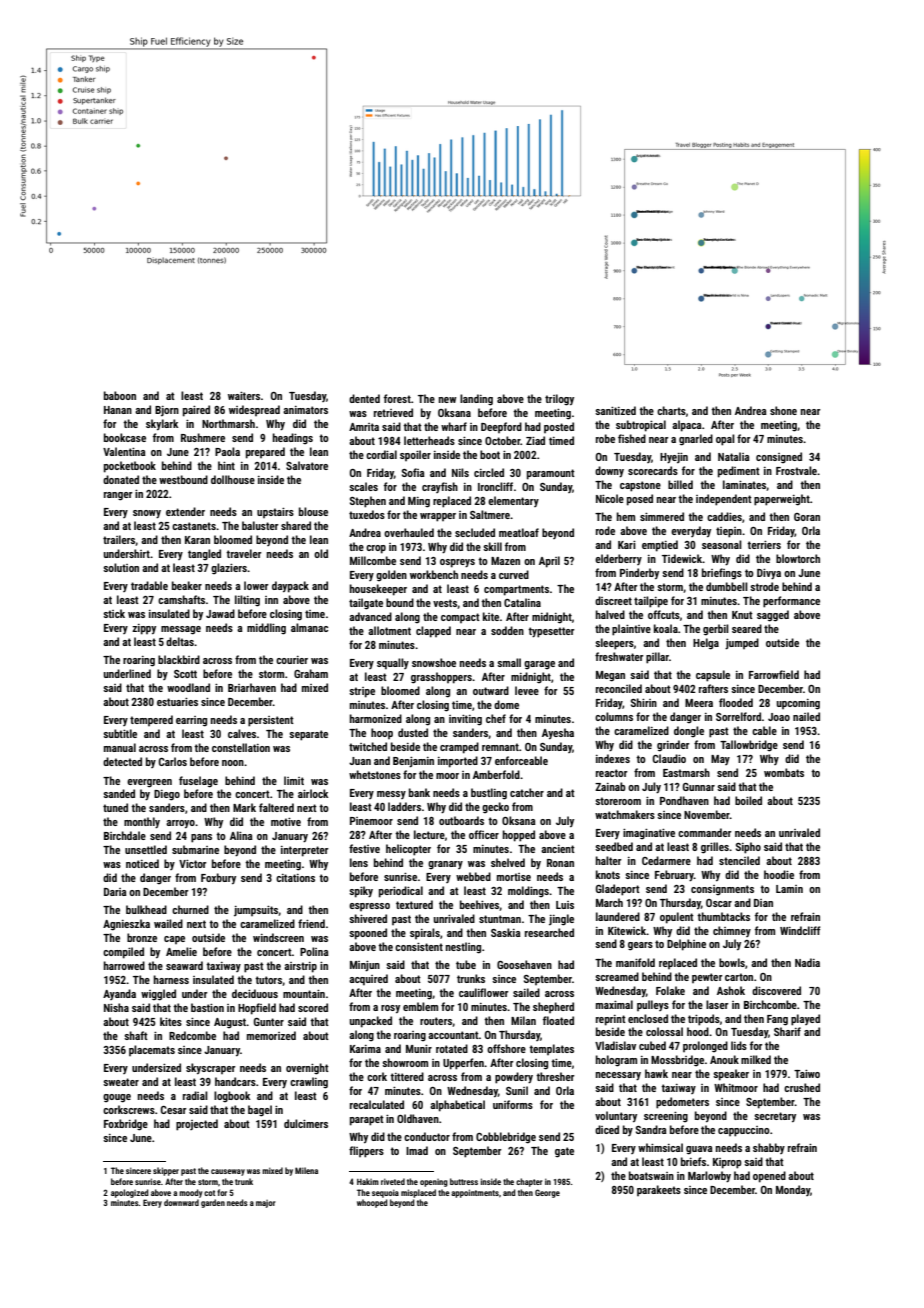  Describe the element at coordinates (508, 862) in the document. I see `shelved` at that location.
